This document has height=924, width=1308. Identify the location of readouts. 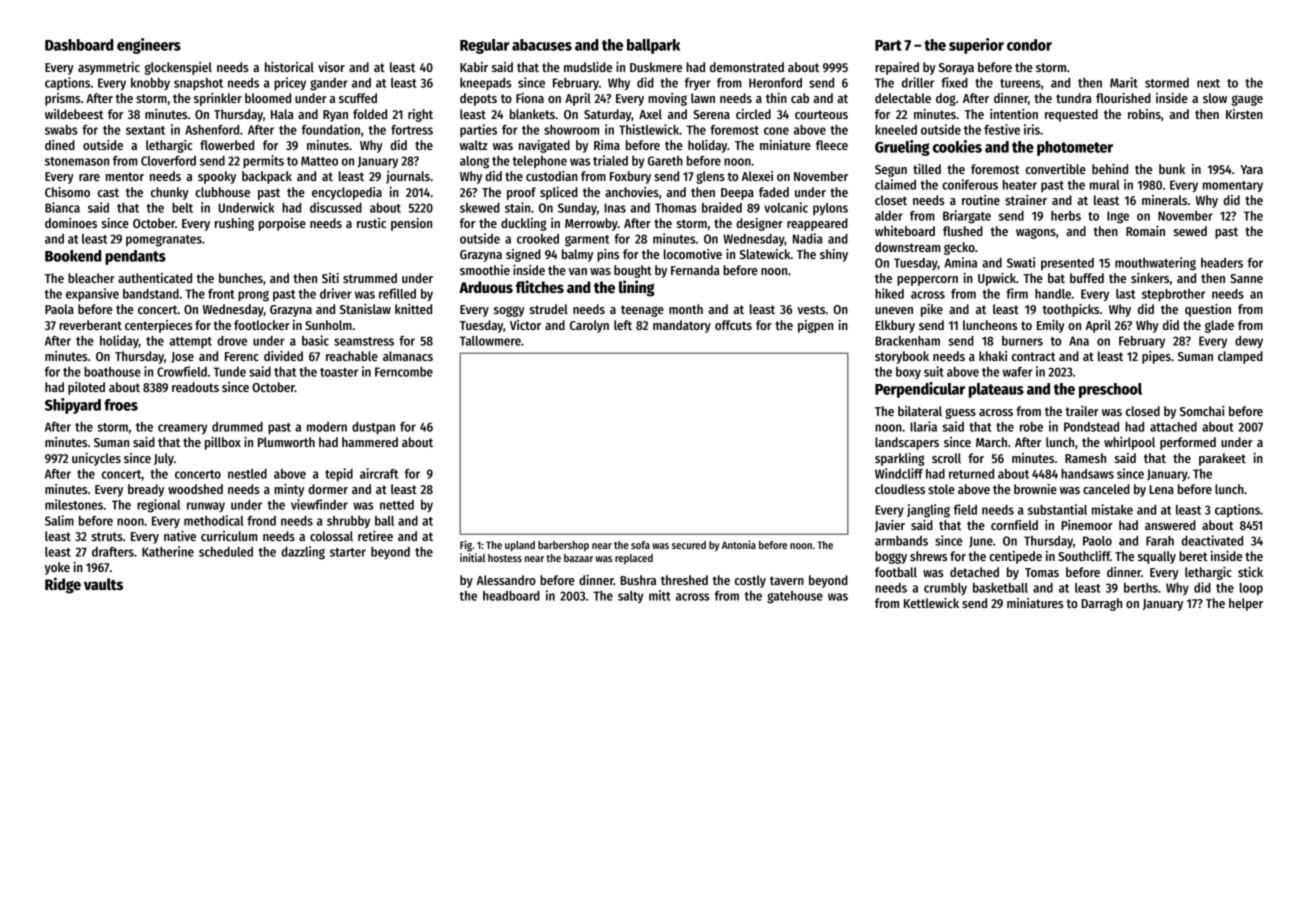
(195, 387).
